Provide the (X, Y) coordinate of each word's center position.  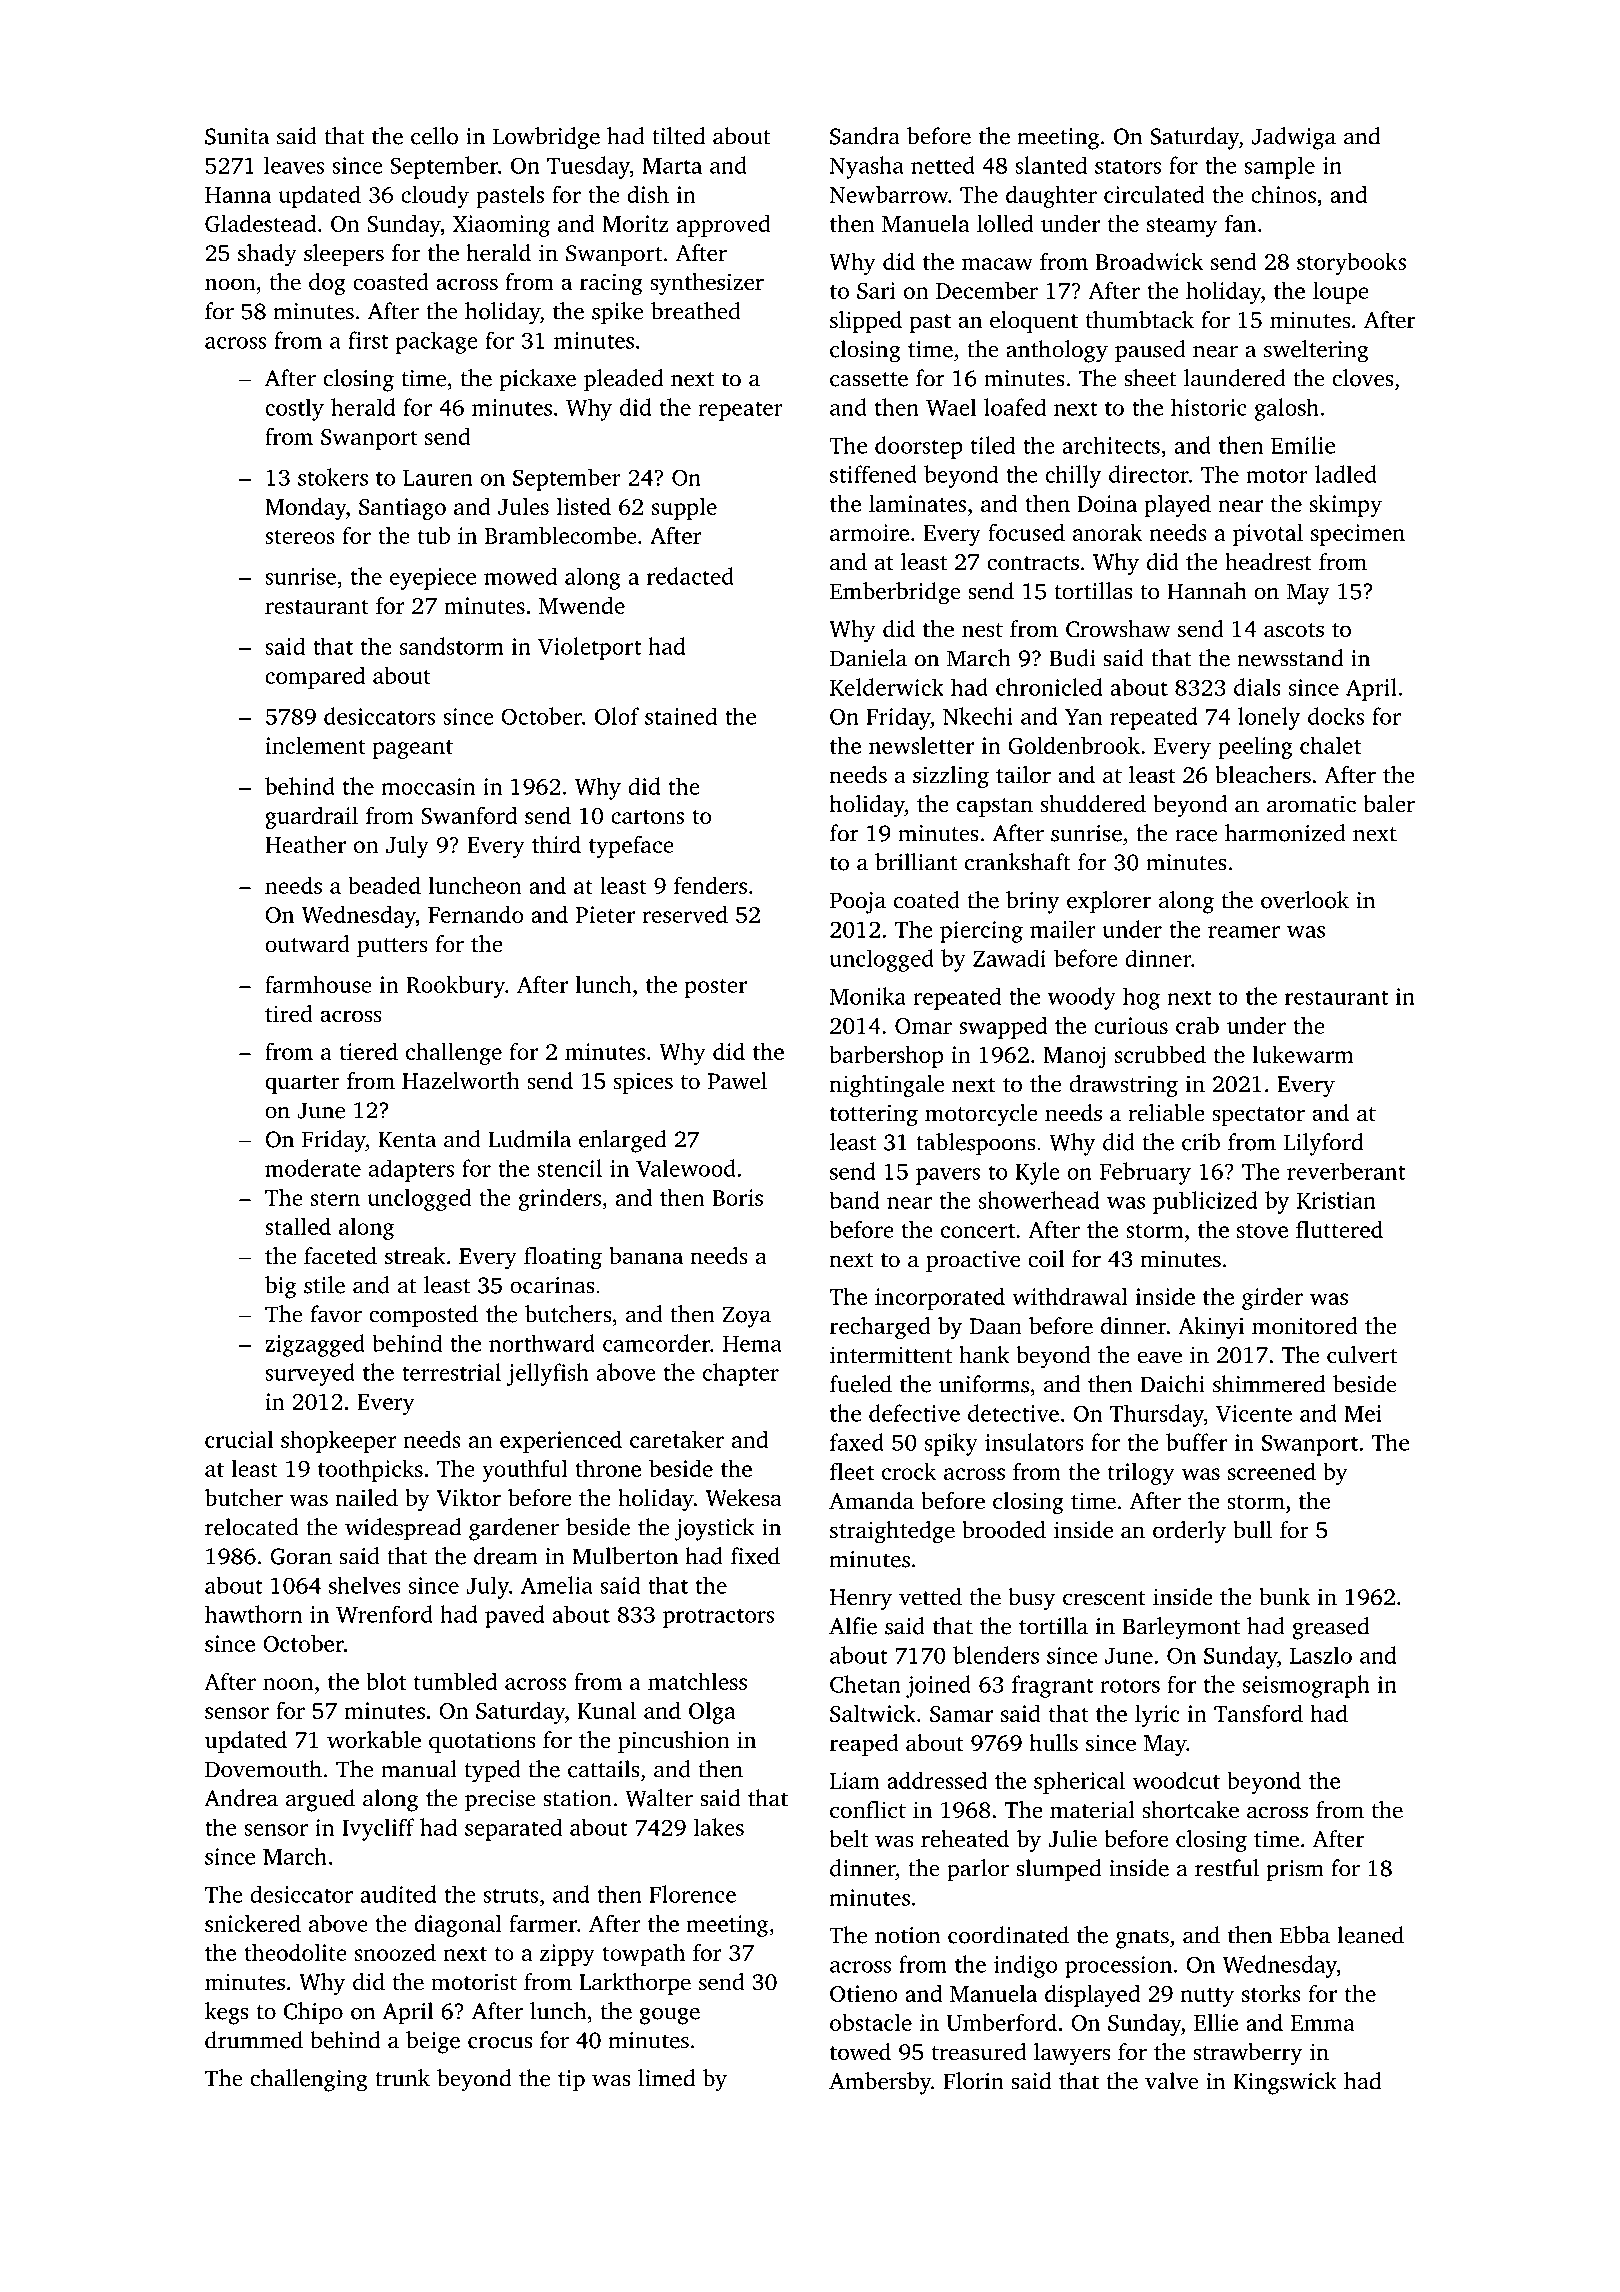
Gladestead (260, 223)
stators (1128, 166)
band (854, 1200)
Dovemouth (263, 1769)
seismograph (1306, 1686)
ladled (1346, 474)
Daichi (1172, 1384)
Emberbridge (895, 593)
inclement (315, 745)
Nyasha (867, 167)
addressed (937, 1780)
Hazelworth (461, 1081)
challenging (309, 2080)
